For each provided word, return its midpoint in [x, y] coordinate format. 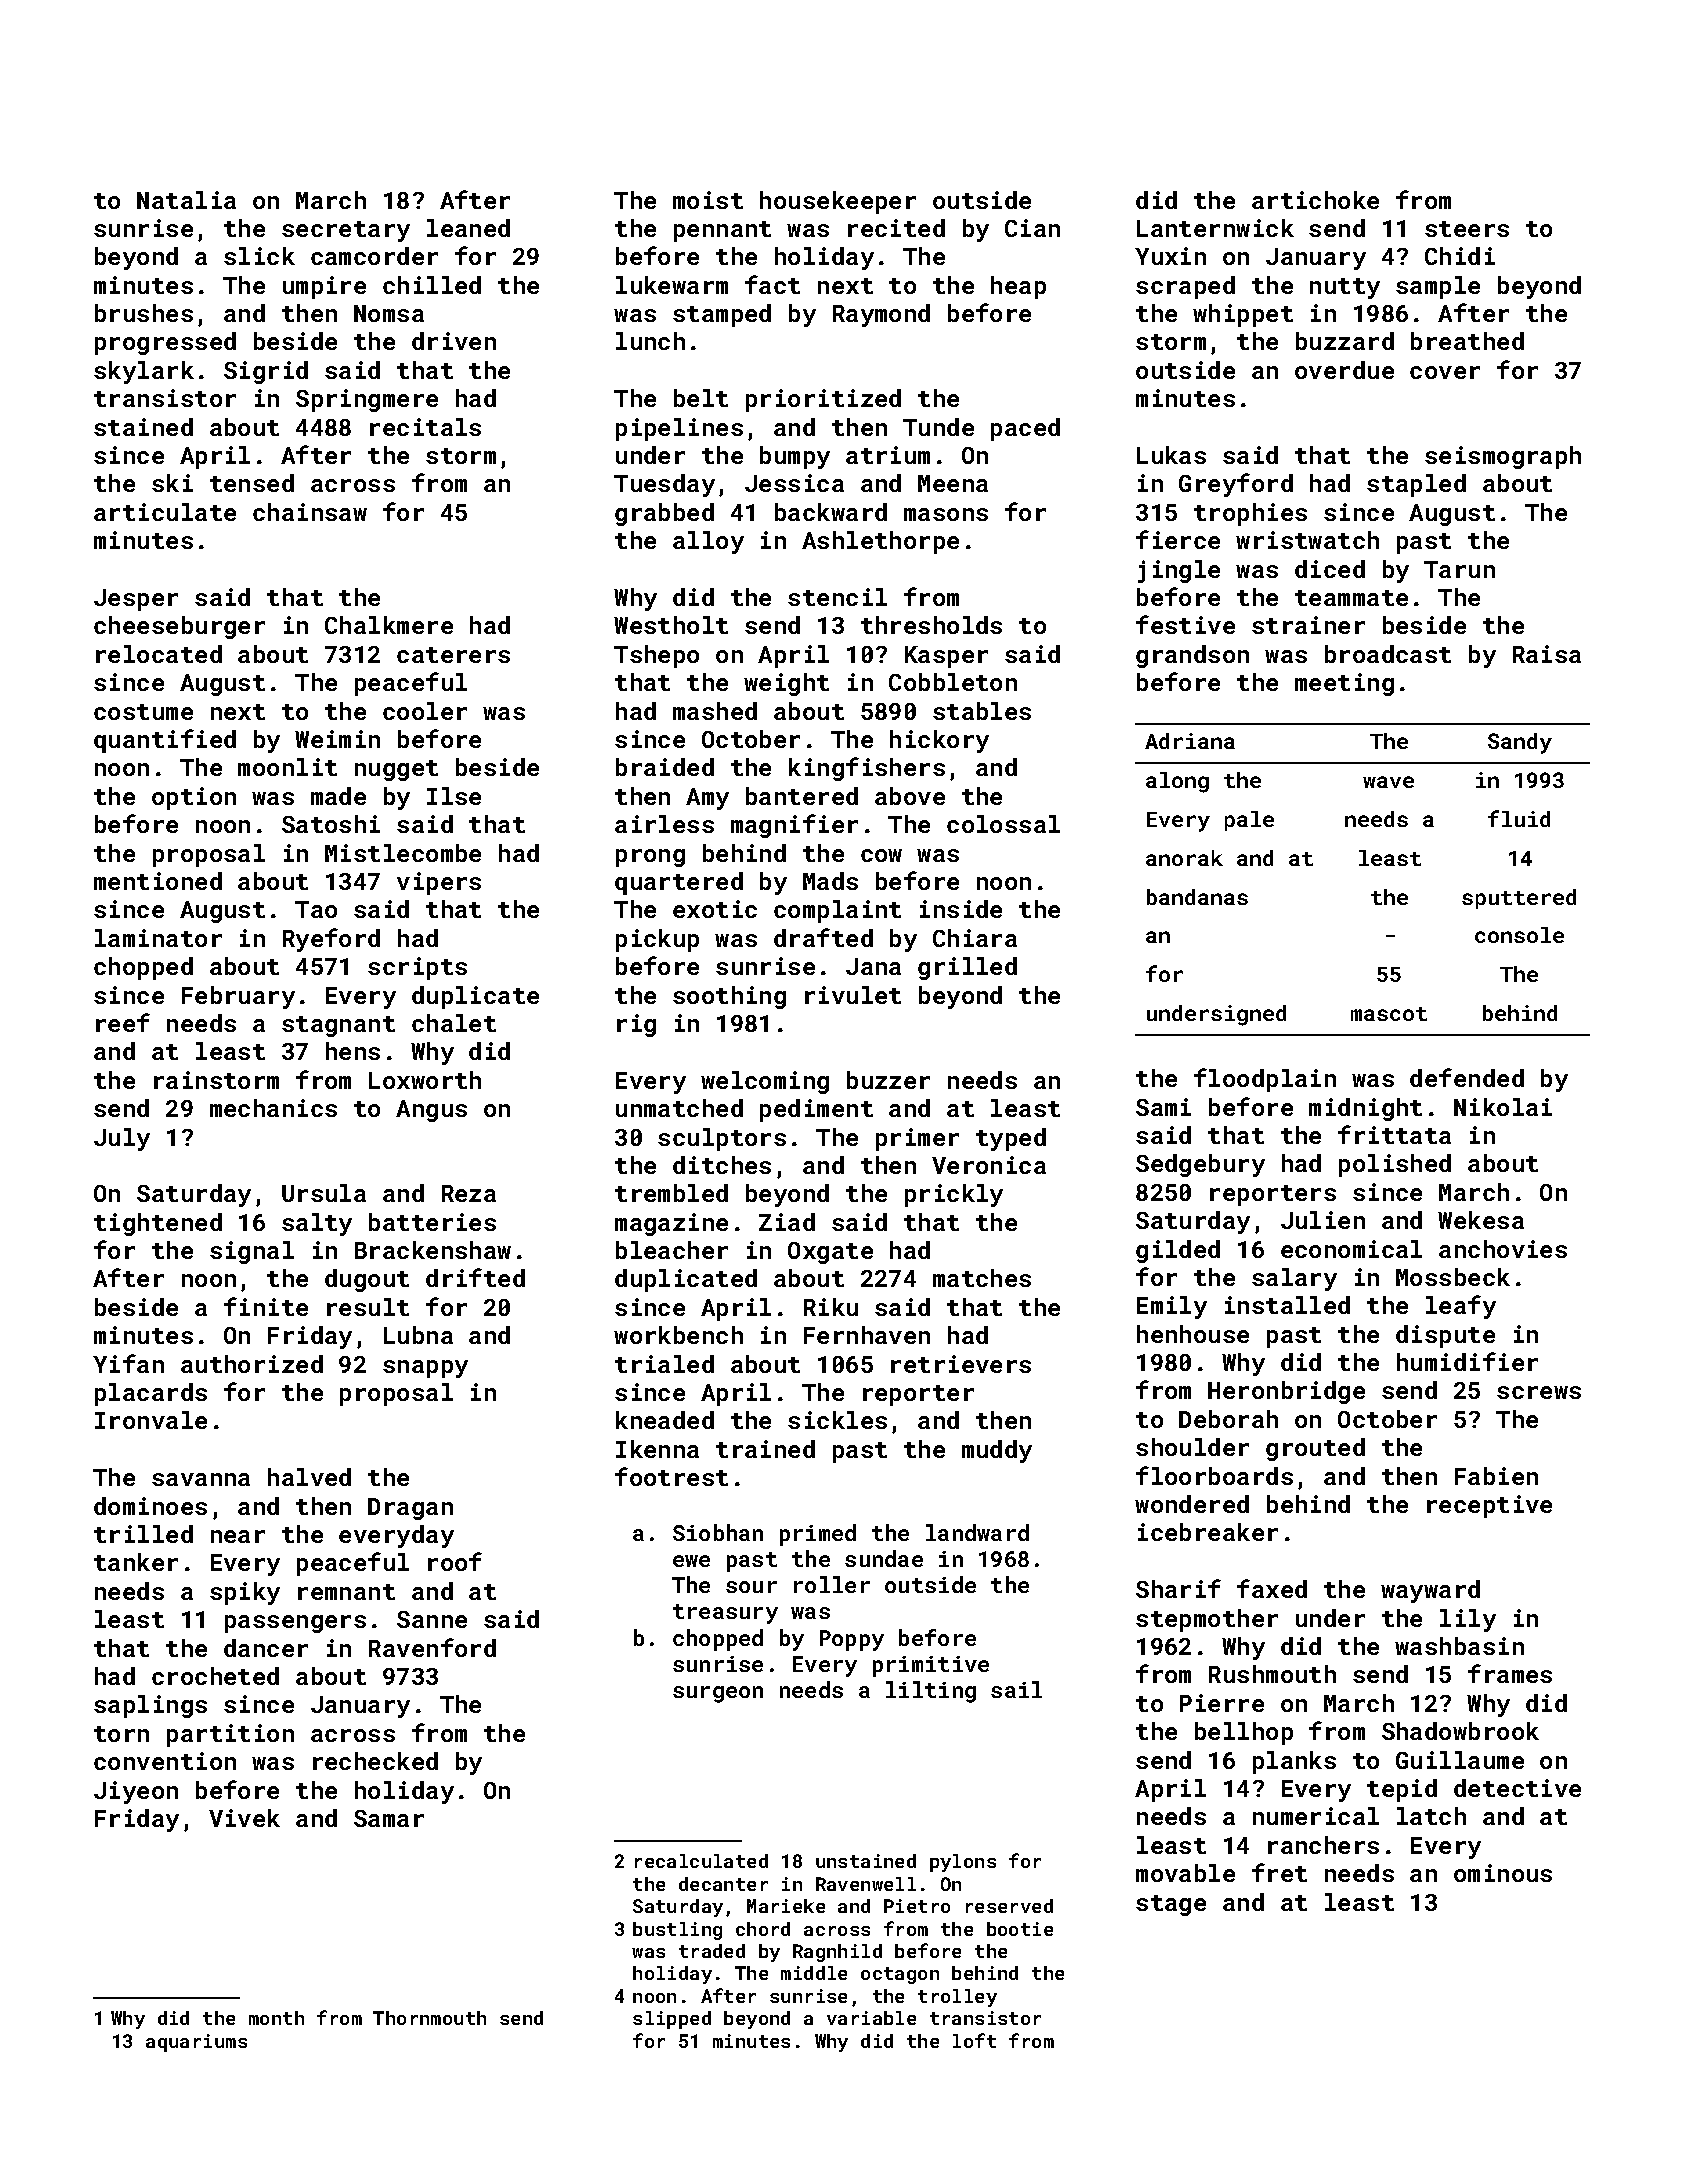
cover [1445, 372]
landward [977, 1532]
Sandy [1520, 743]
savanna [201, 1479]
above [910, 796]
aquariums [196, 2043]
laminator [158, 938]
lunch [650, 341]
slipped [672, 2020]
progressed [165, 343]
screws [1539, 1392]
